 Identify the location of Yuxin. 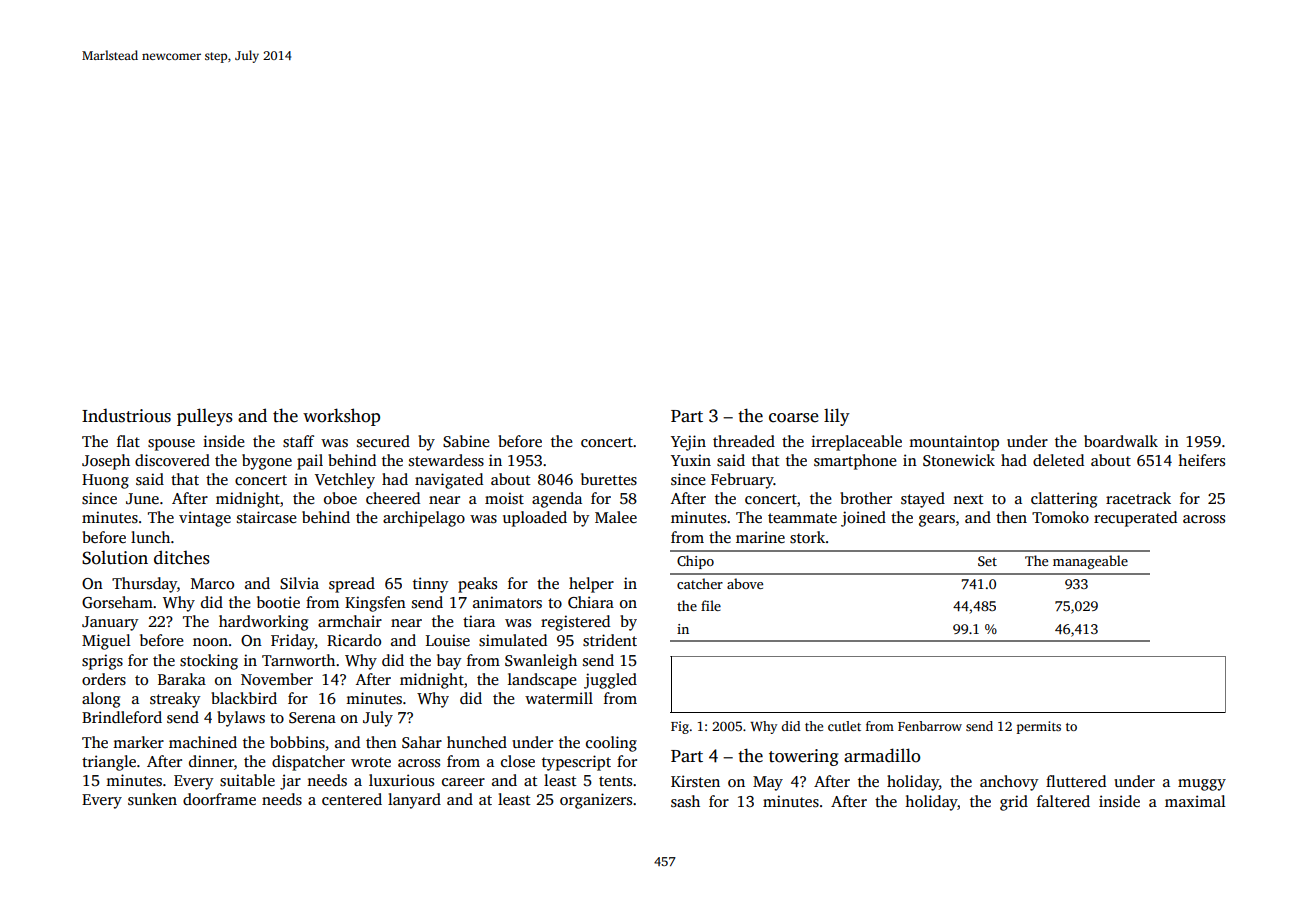
(691, 460).
